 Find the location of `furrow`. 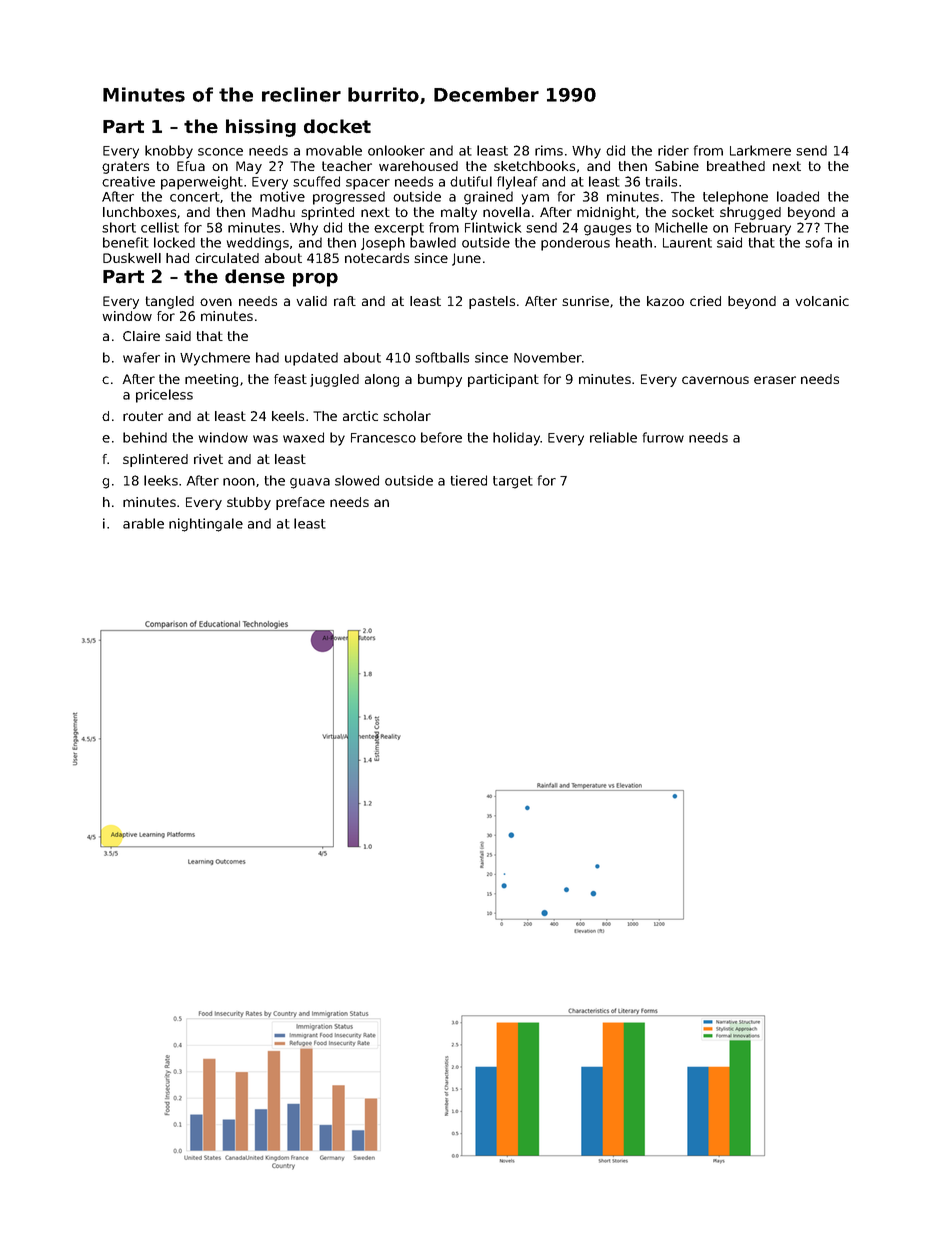

furrow is located at coordinates (663, 437).
